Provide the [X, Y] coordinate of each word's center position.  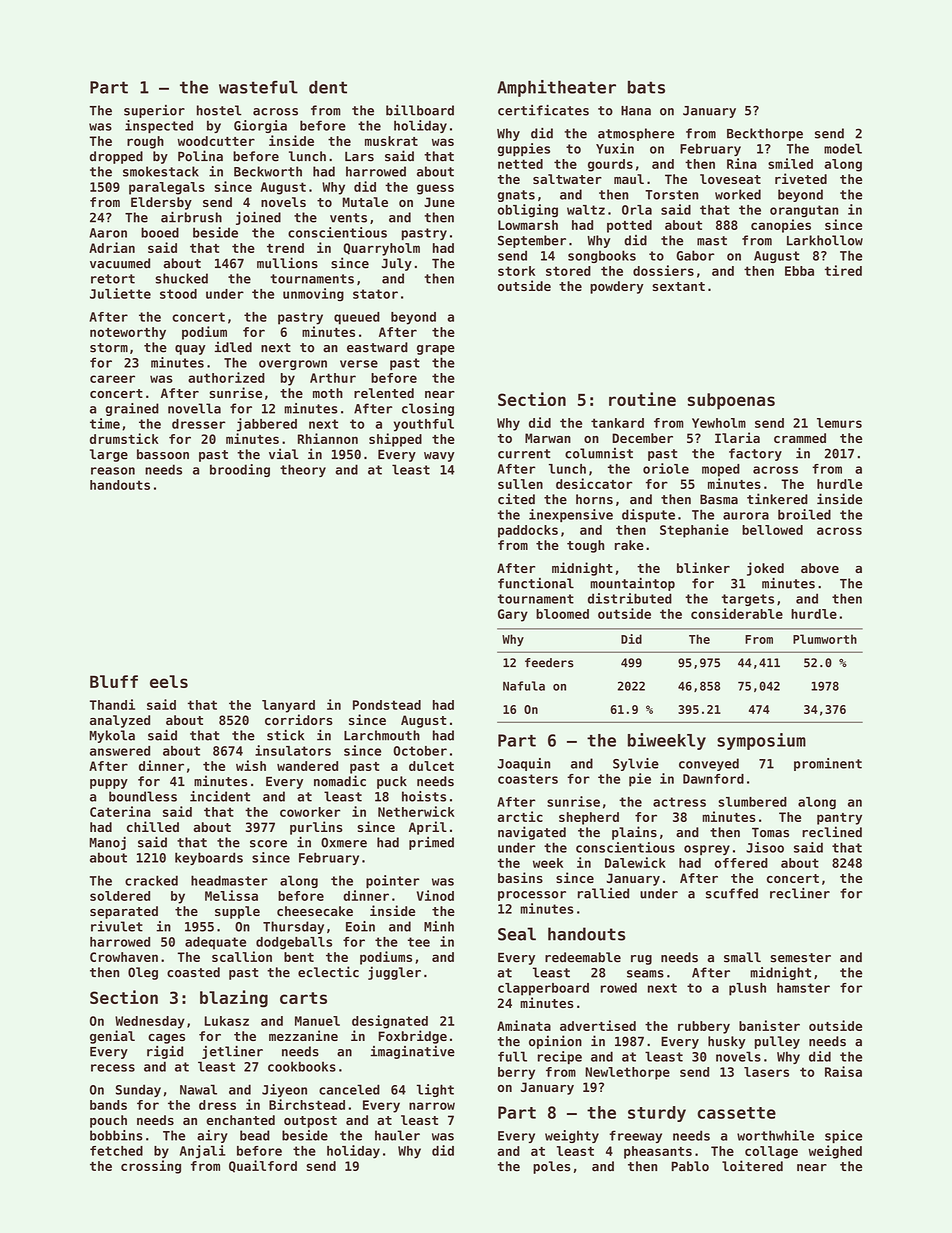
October [420, 751]
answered [120, 751]
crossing [151, 1167]
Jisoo [765, 847]
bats [646, 87]
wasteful [258, 87]
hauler [397, 1135]
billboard [420, 110]
